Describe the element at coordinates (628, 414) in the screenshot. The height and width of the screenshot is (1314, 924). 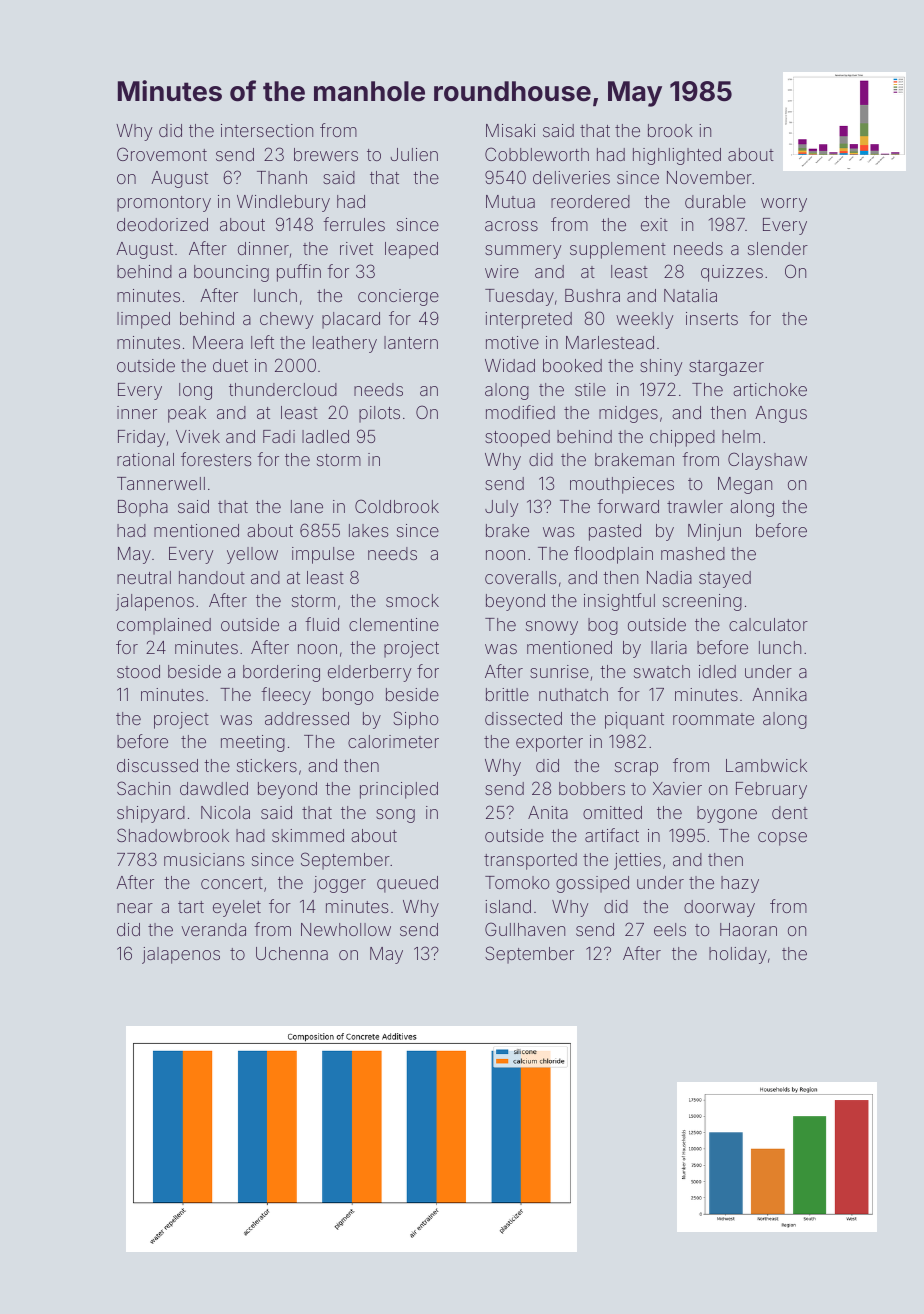
I see `midges` at that location.
